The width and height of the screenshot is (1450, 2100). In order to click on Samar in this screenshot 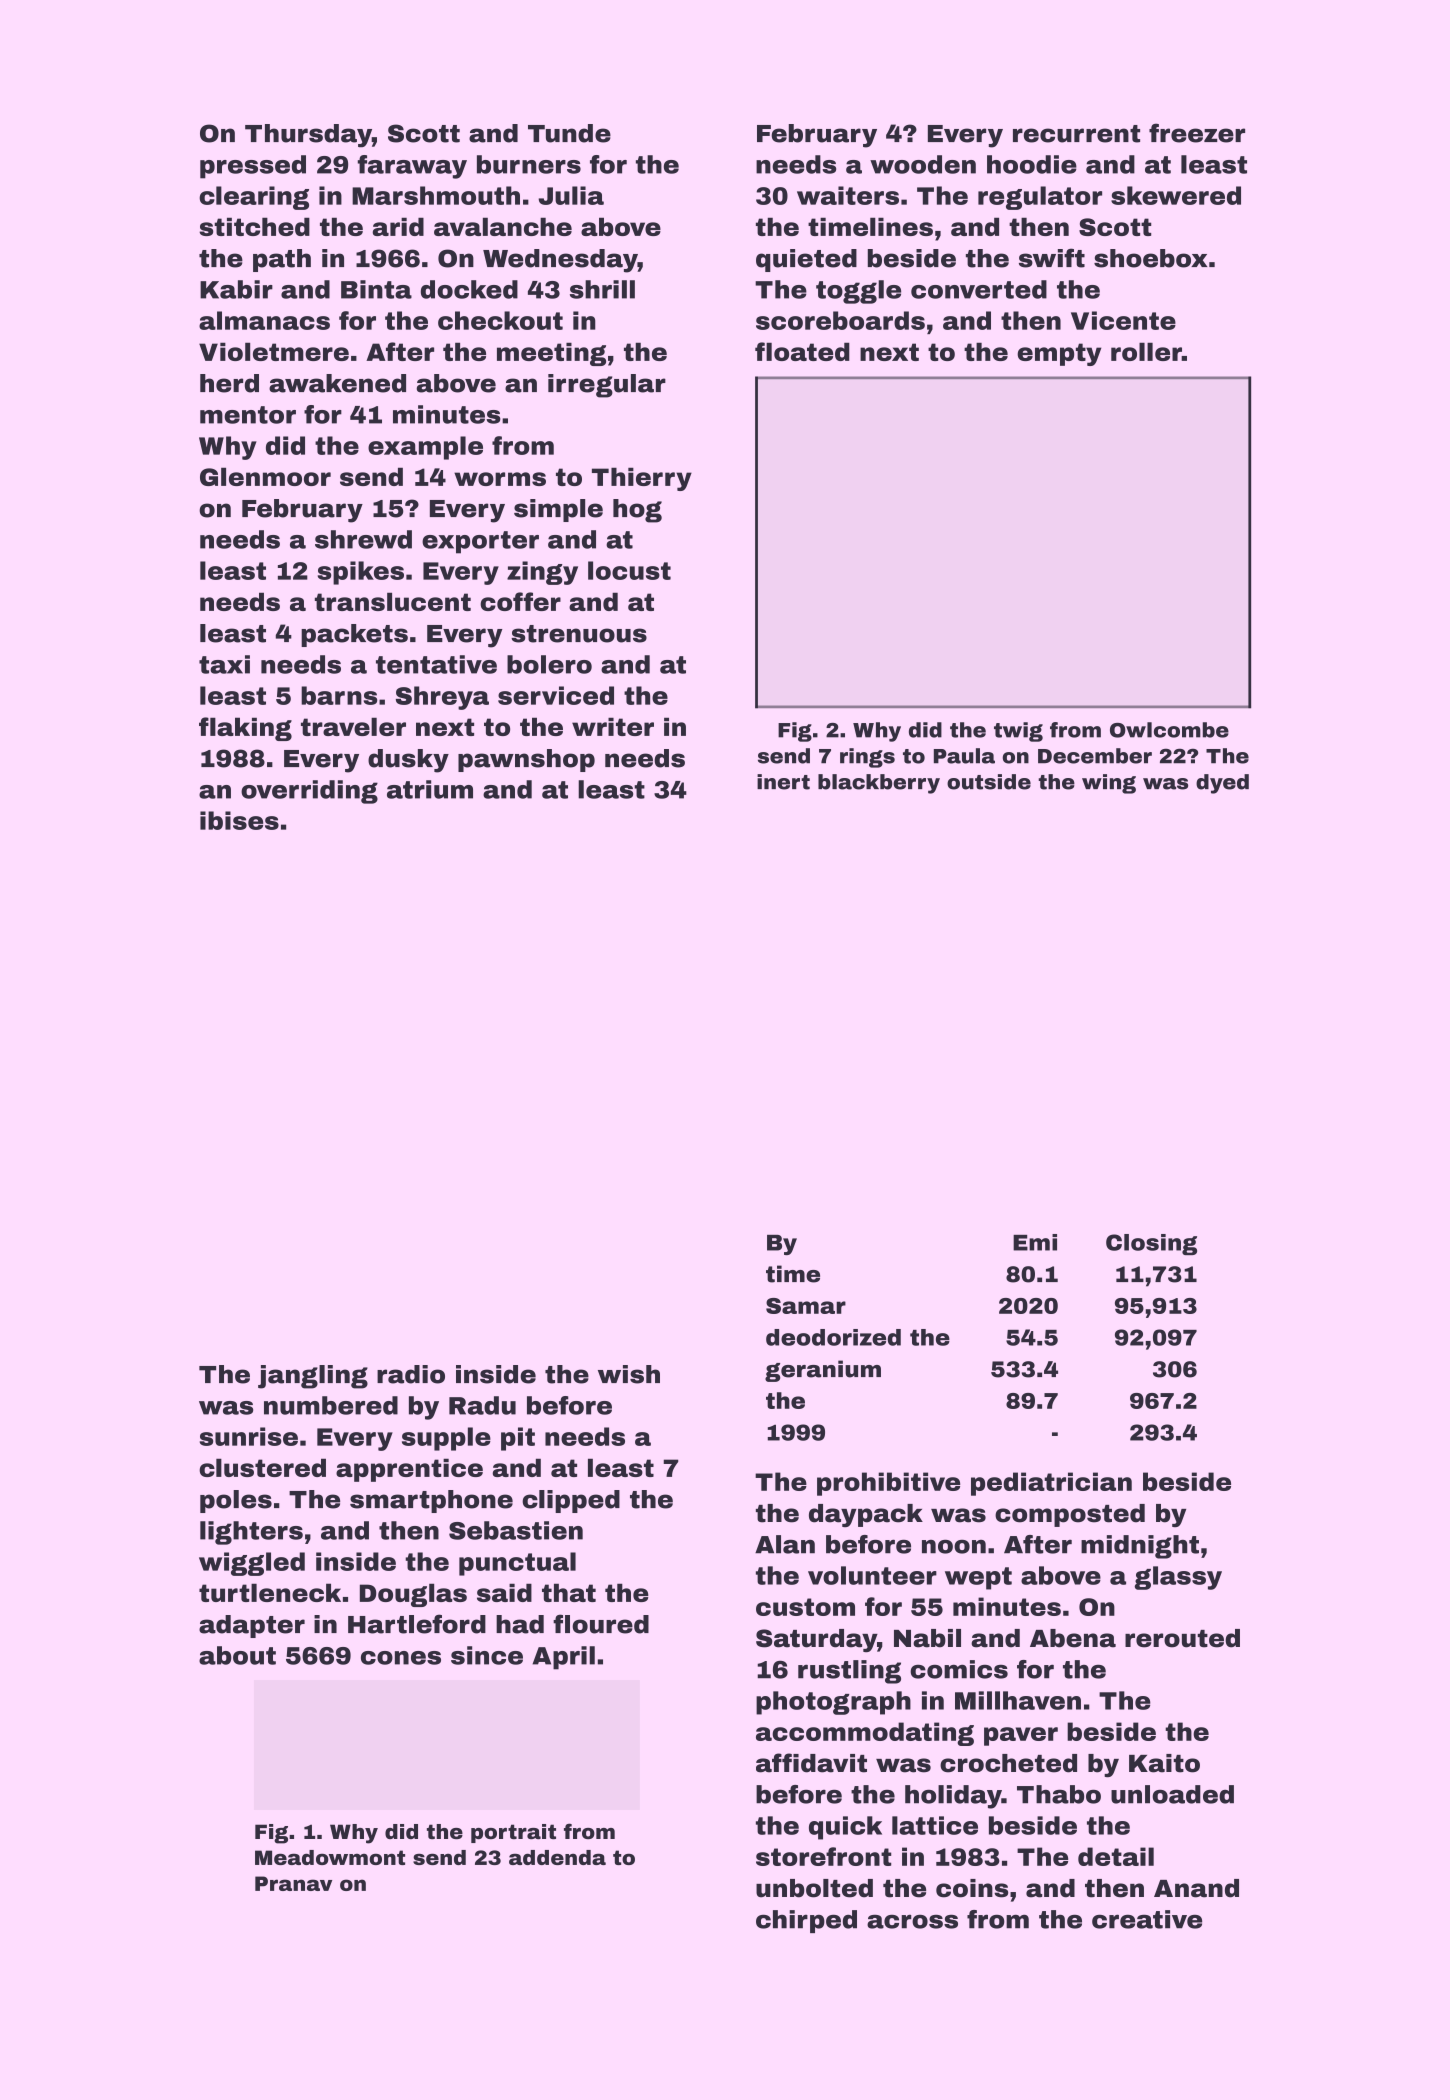, I will do `click(806, 1306)`.
